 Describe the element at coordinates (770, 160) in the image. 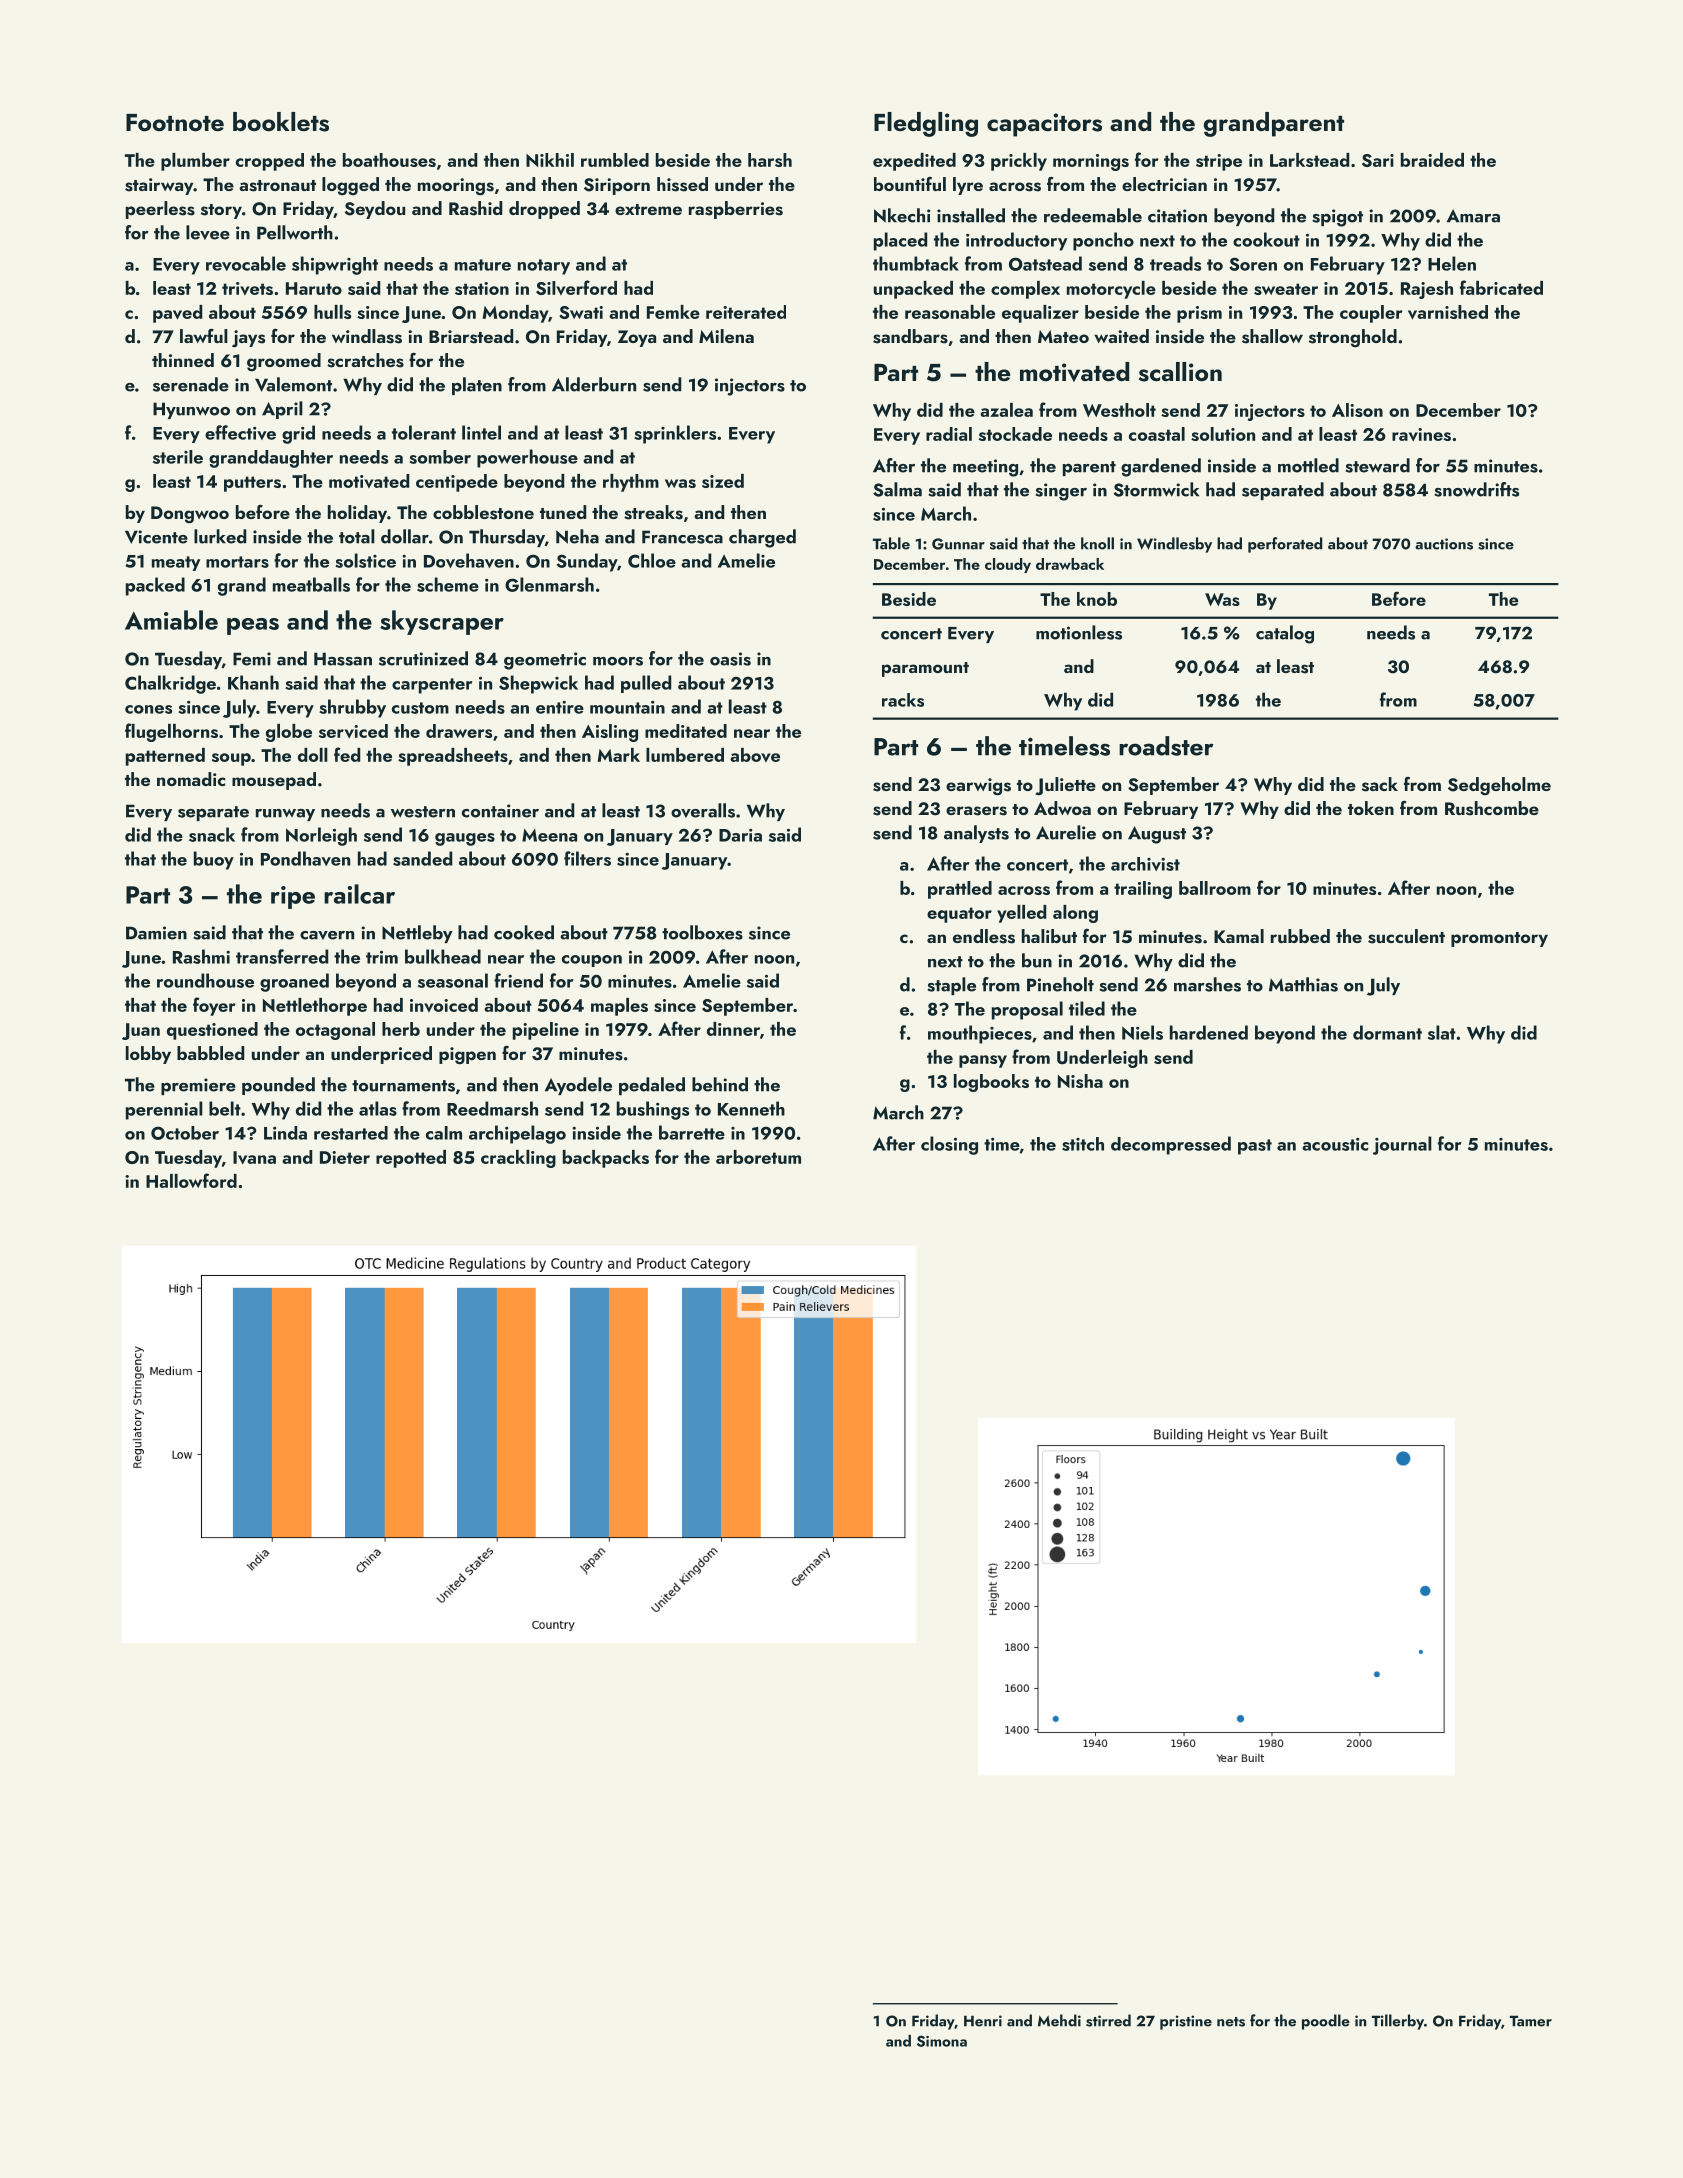

I see `harsh` at that location.
